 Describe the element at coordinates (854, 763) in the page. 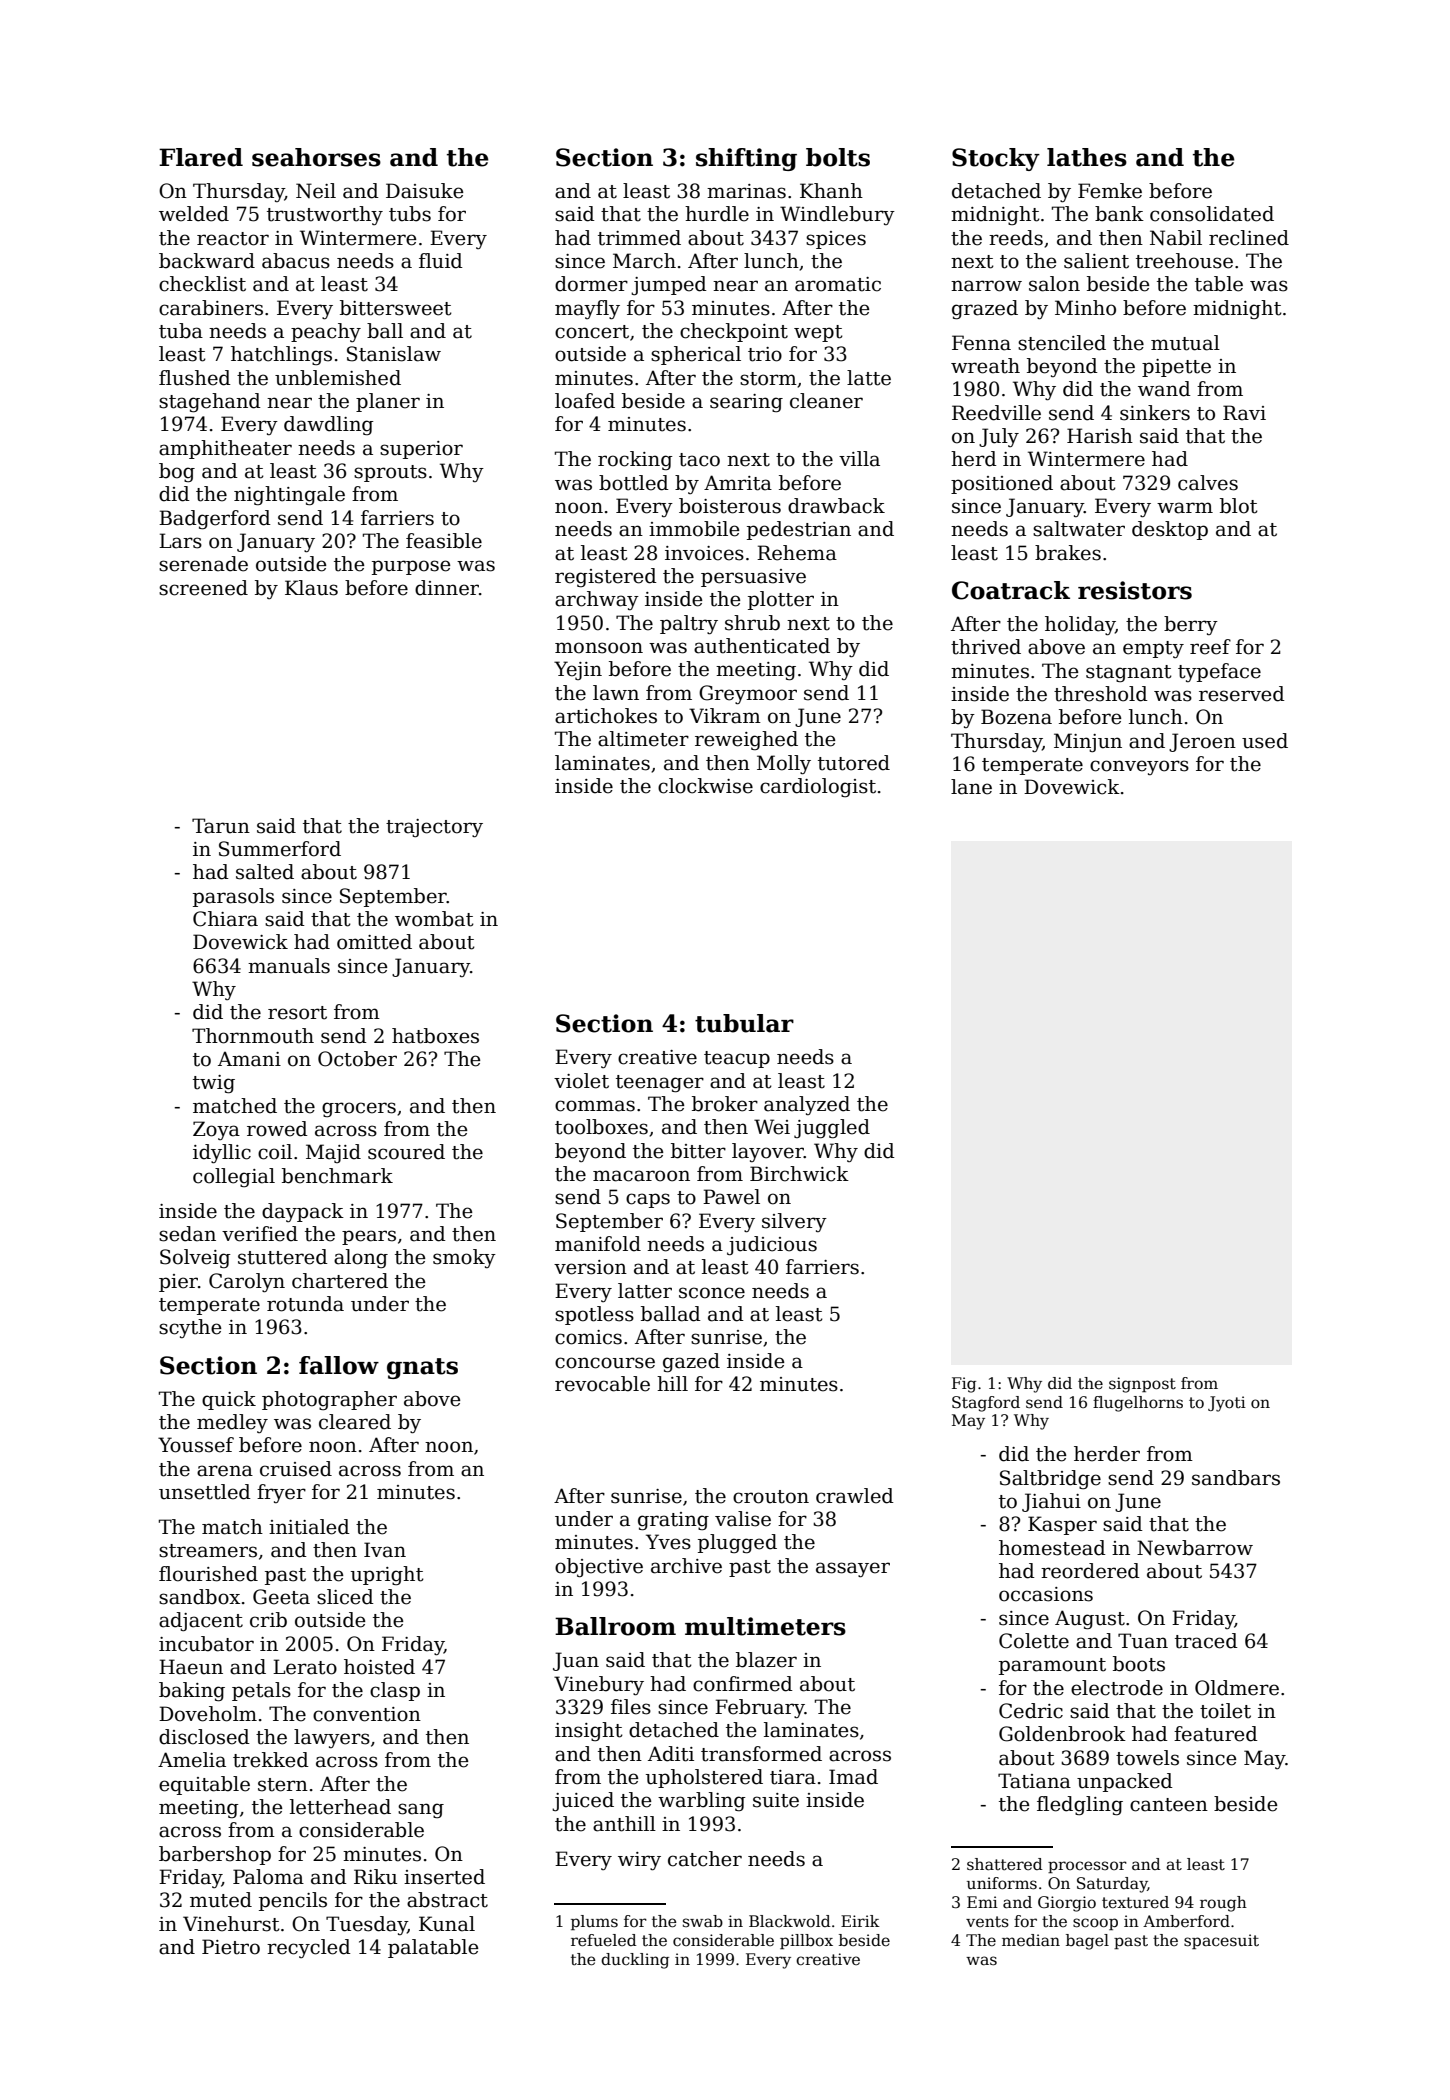

I see `tutored` at that location.
